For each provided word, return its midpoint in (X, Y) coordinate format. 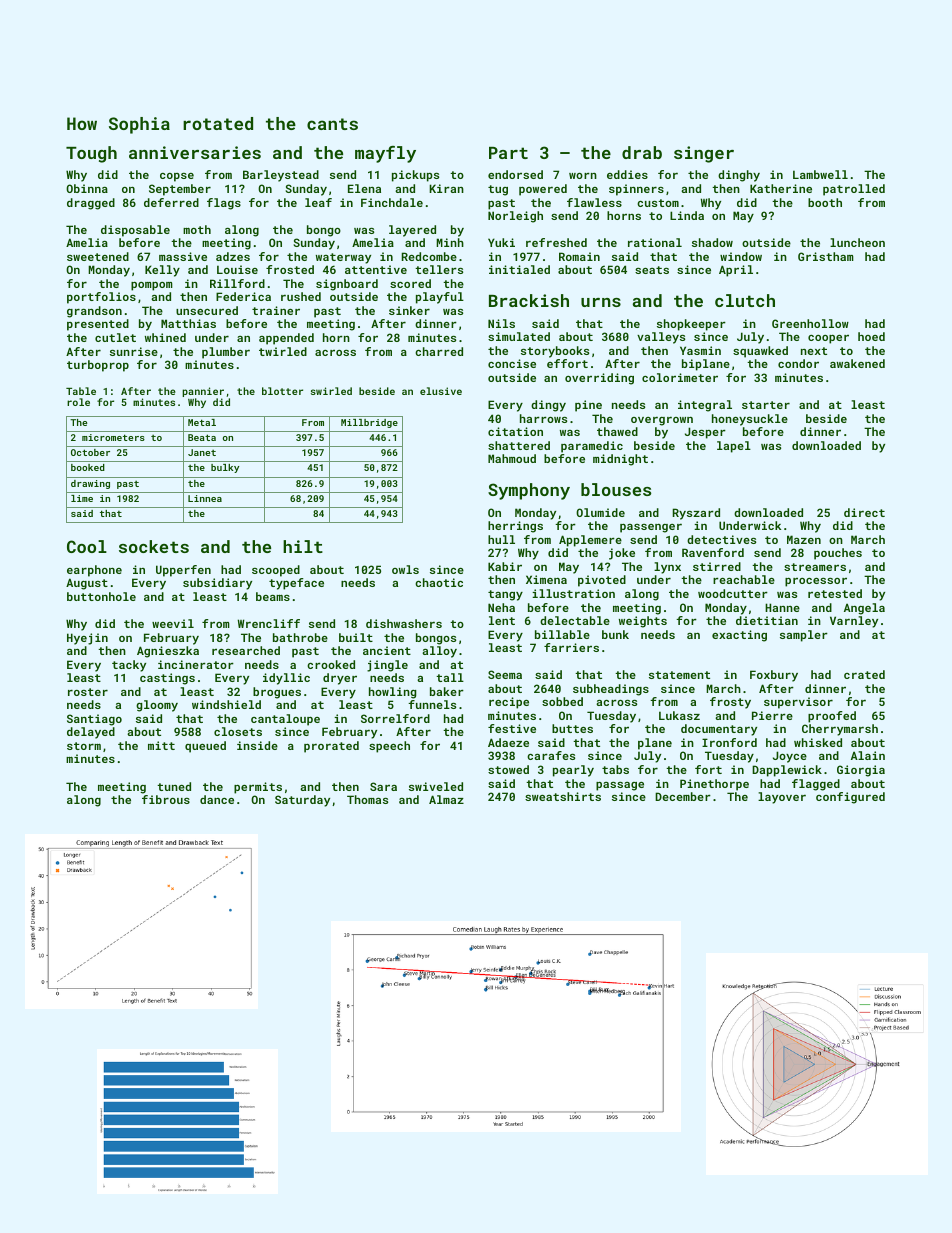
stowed (508, 769)
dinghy (739, 176)
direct (864, 512)
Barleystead (281, 176)
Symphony (529, 491)
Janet (202, 452)
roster (88, 692)
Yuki (501, 242)
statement (679, 675)
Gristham (826, 256)
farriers (571, 647)
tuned (174, 786)
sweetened (98, 256)
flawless (594, 202)
